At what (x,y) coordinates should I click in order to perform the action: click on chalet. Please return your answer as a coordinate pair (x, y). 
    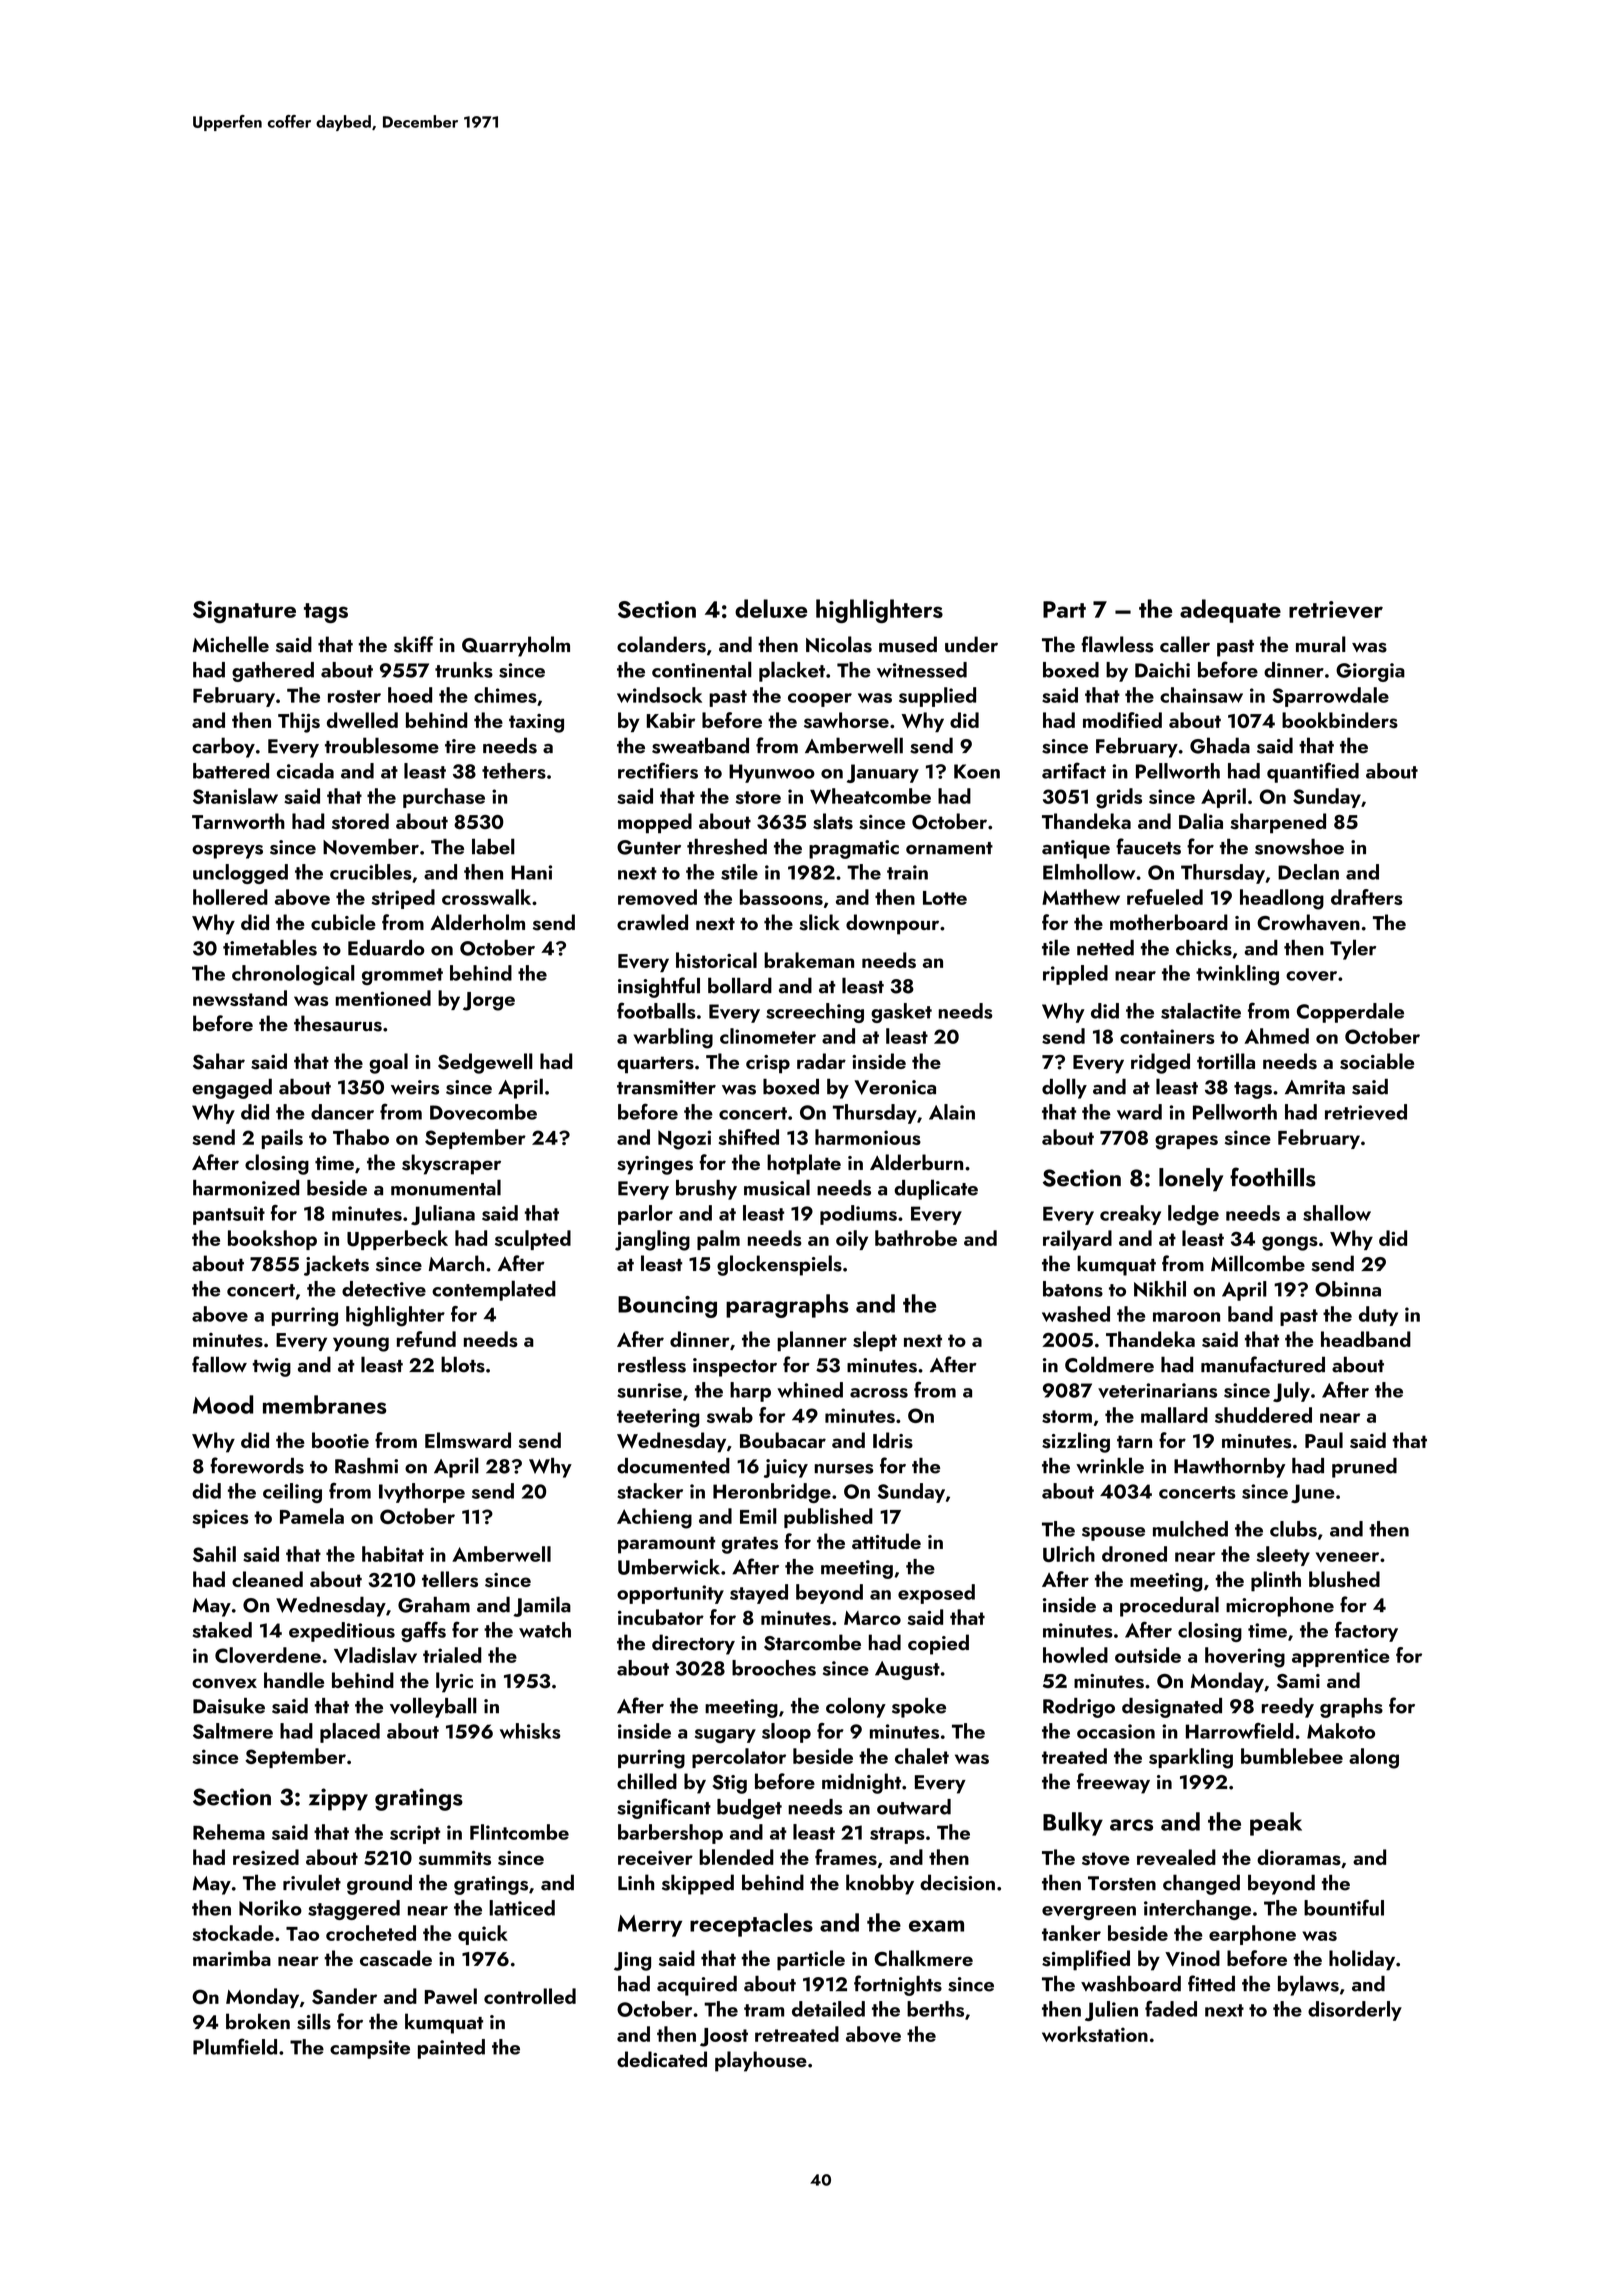
    Looking at the image, I should click on (922, 1756).
